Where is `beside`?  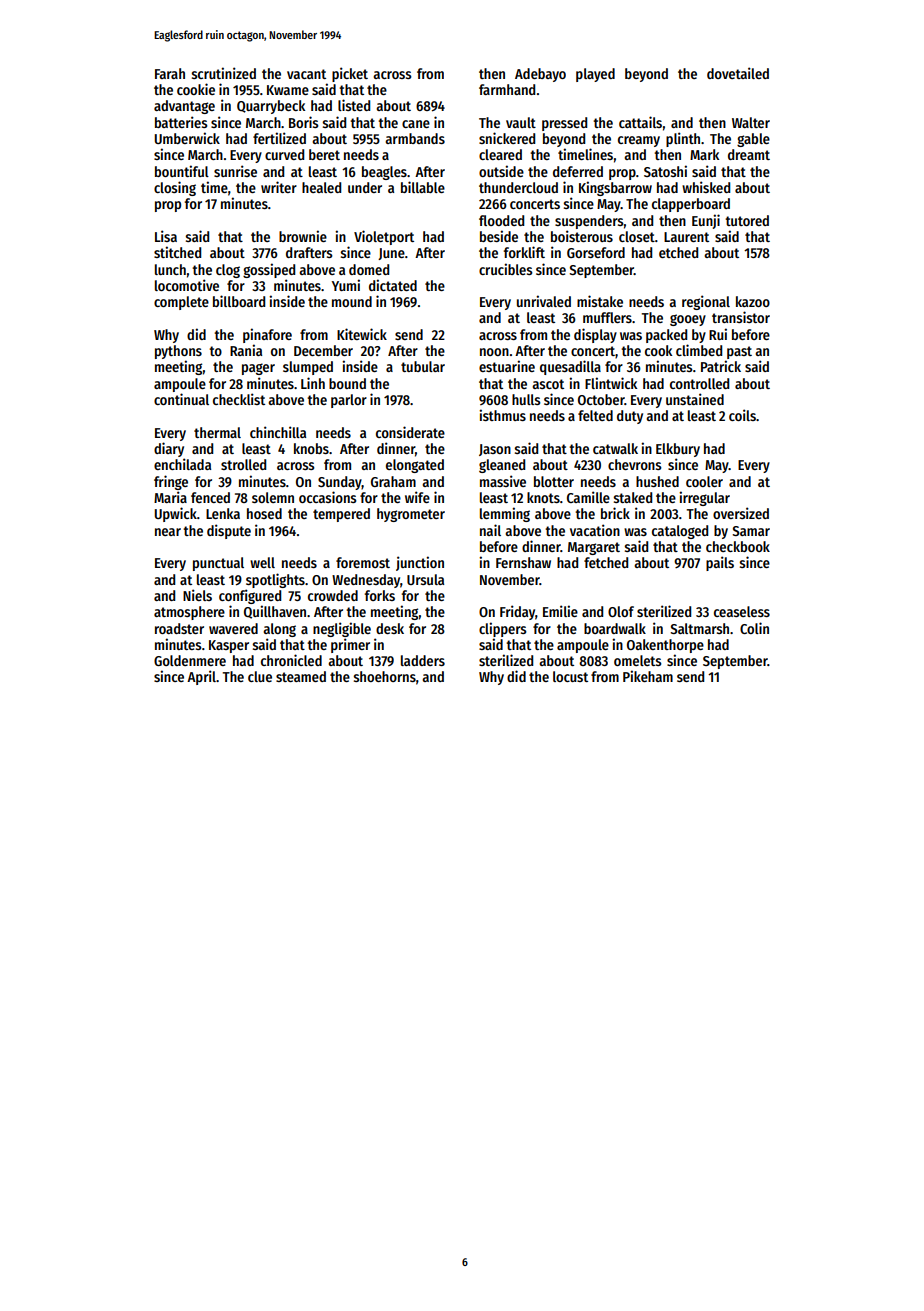 beside is located at coordinates (499, 236).
